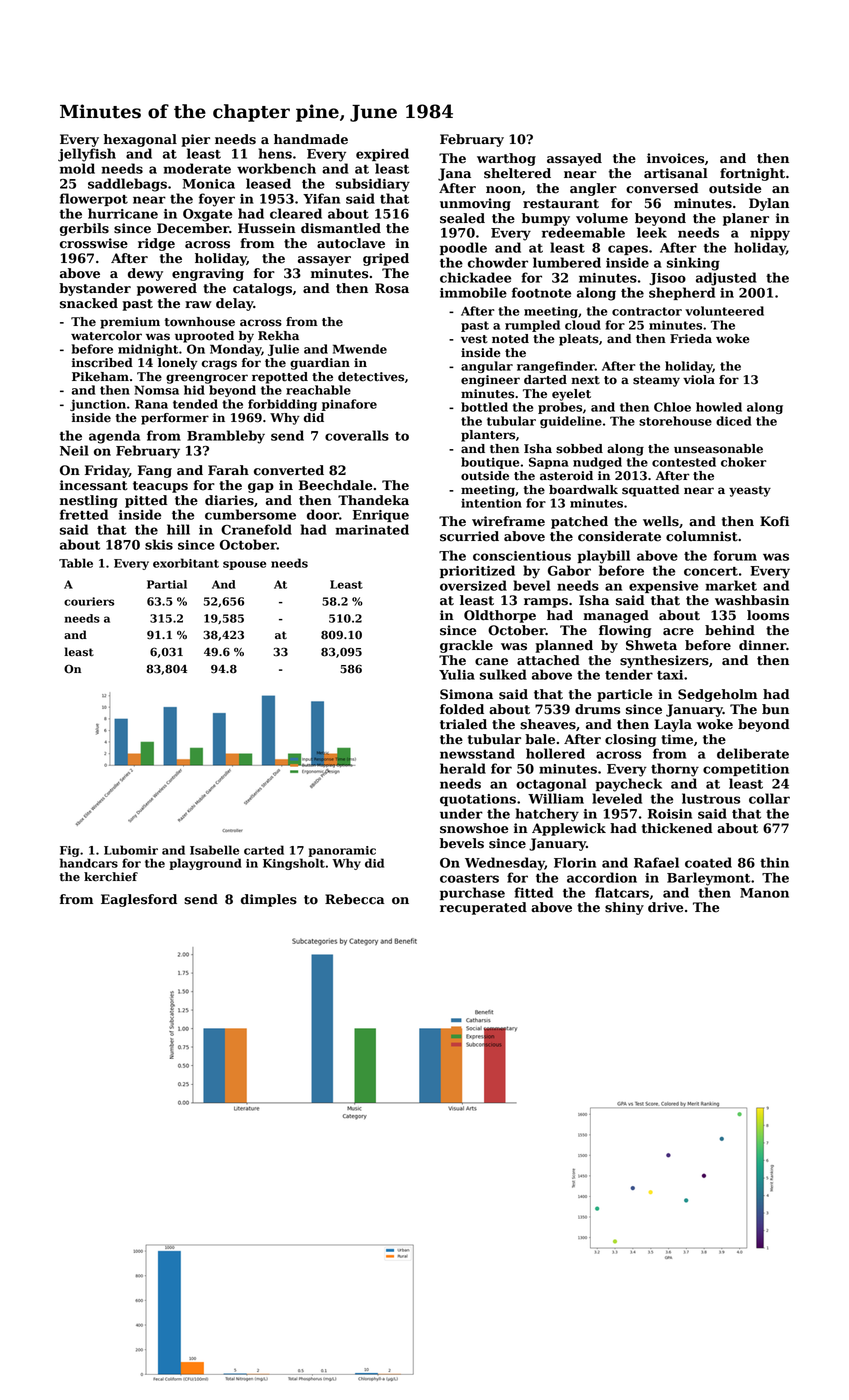 The image size is (849, 1400). Describe the element at coordinates (89, 601) in the screenshot. I see `couriers` at that location.
